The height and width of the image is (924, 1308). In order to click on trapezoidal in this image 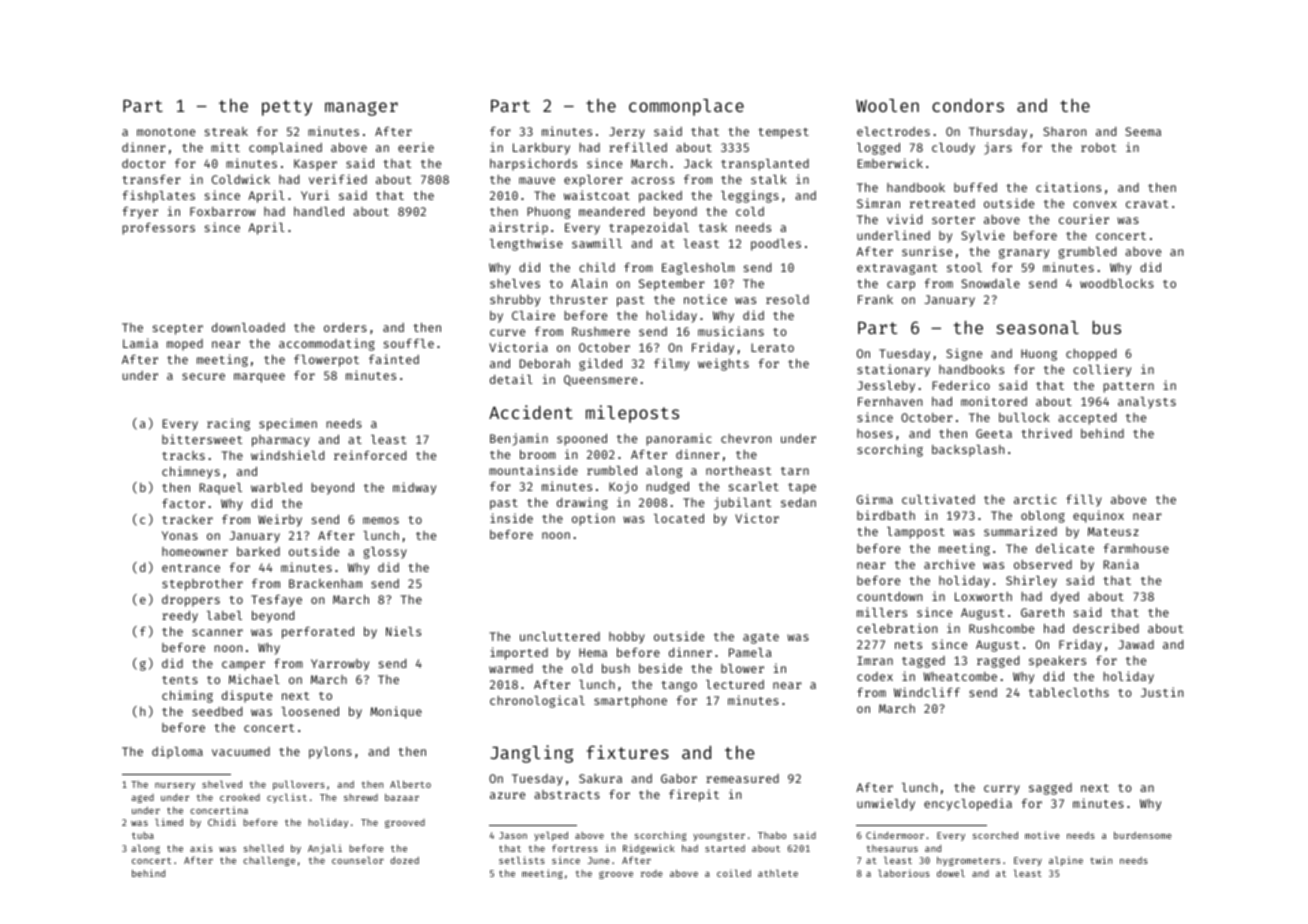, I will do `click(649, 228)`.
